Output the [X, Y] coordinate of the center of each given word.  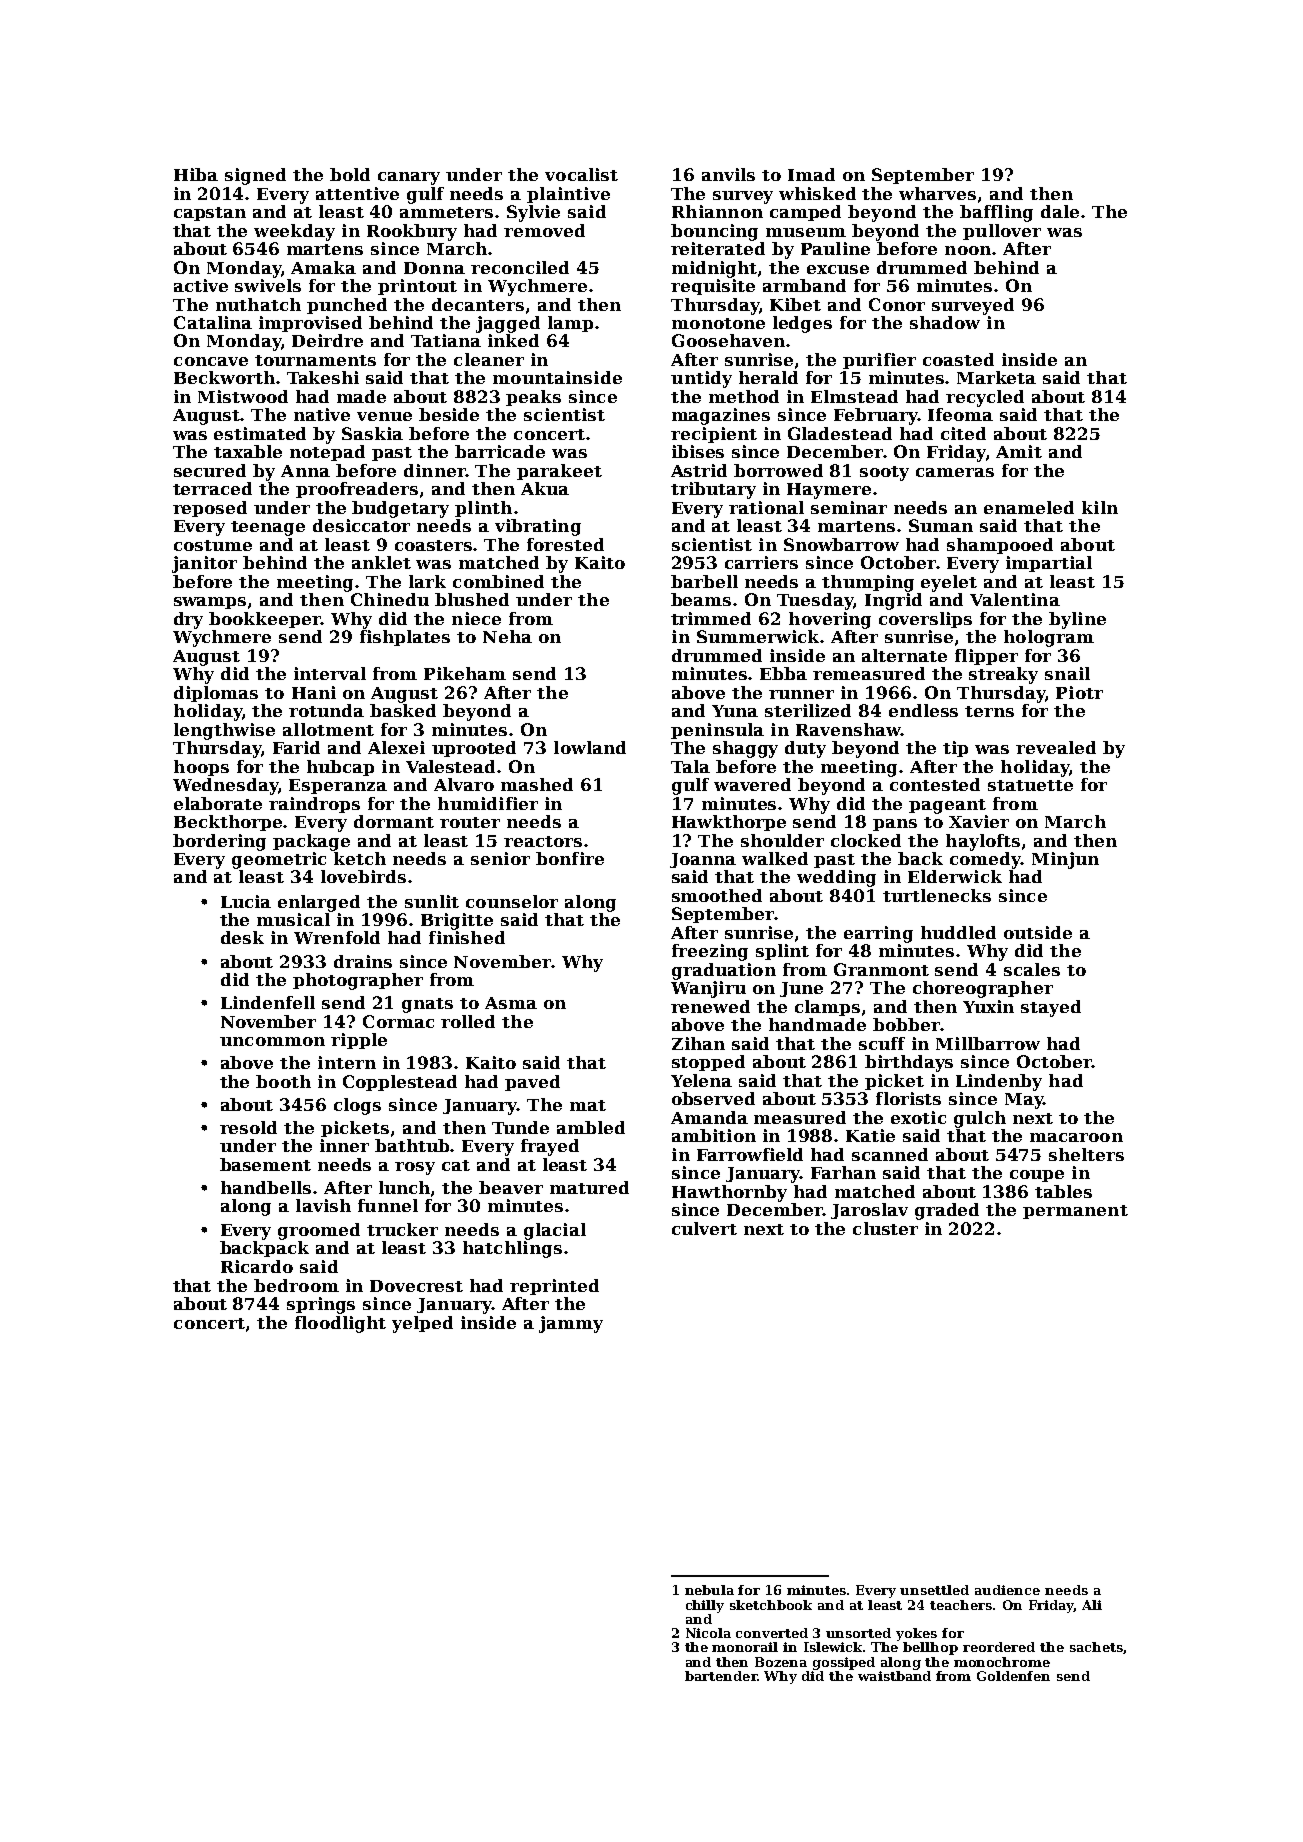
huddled [958, 932]
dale [1060, 211]
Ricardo [257, 1266]
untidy [701, 379]
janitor [204, 564]
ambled [591, 1127]
